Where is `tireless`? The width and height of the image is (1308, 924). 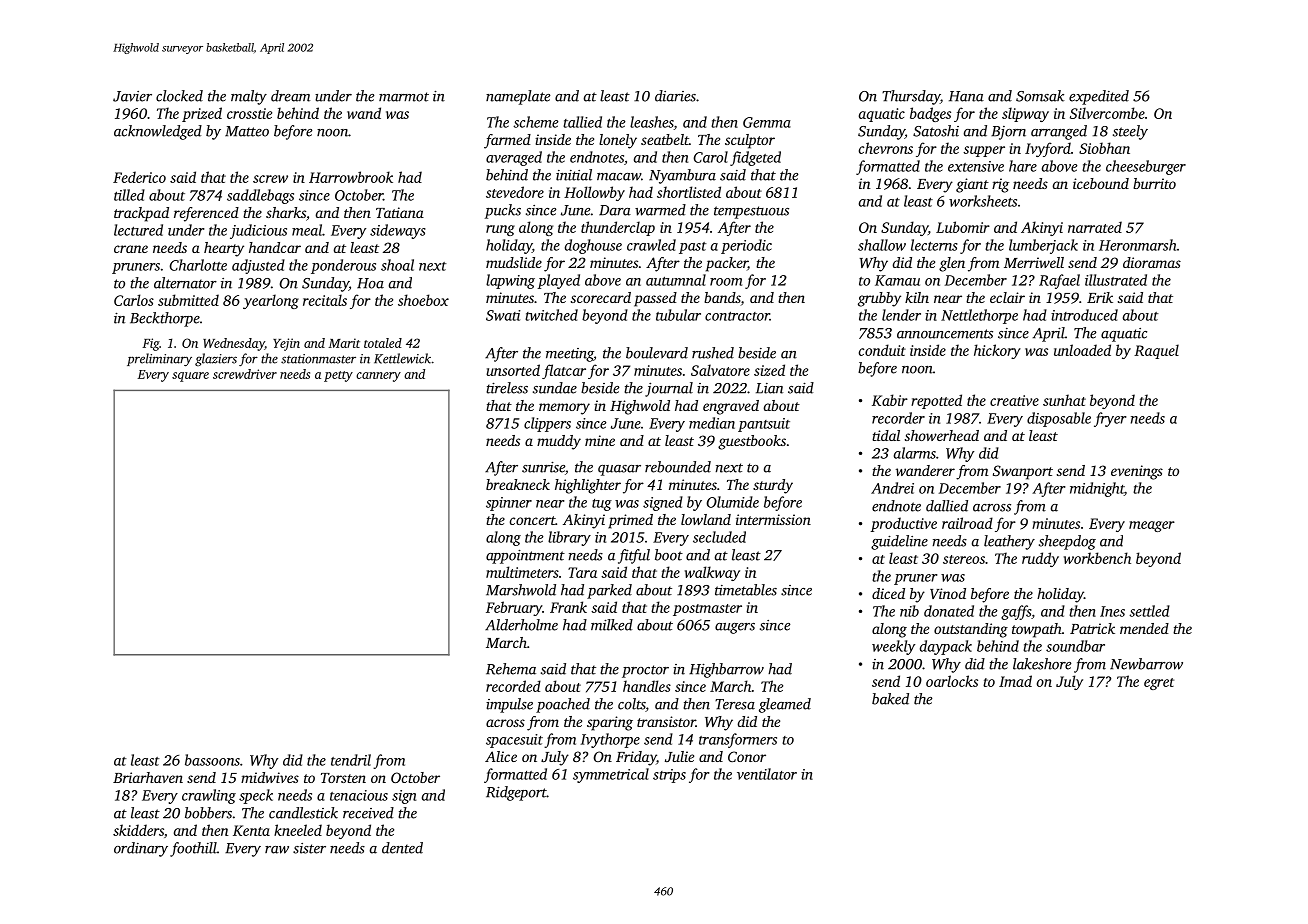 tireless is located at coordinates (507, 388).
